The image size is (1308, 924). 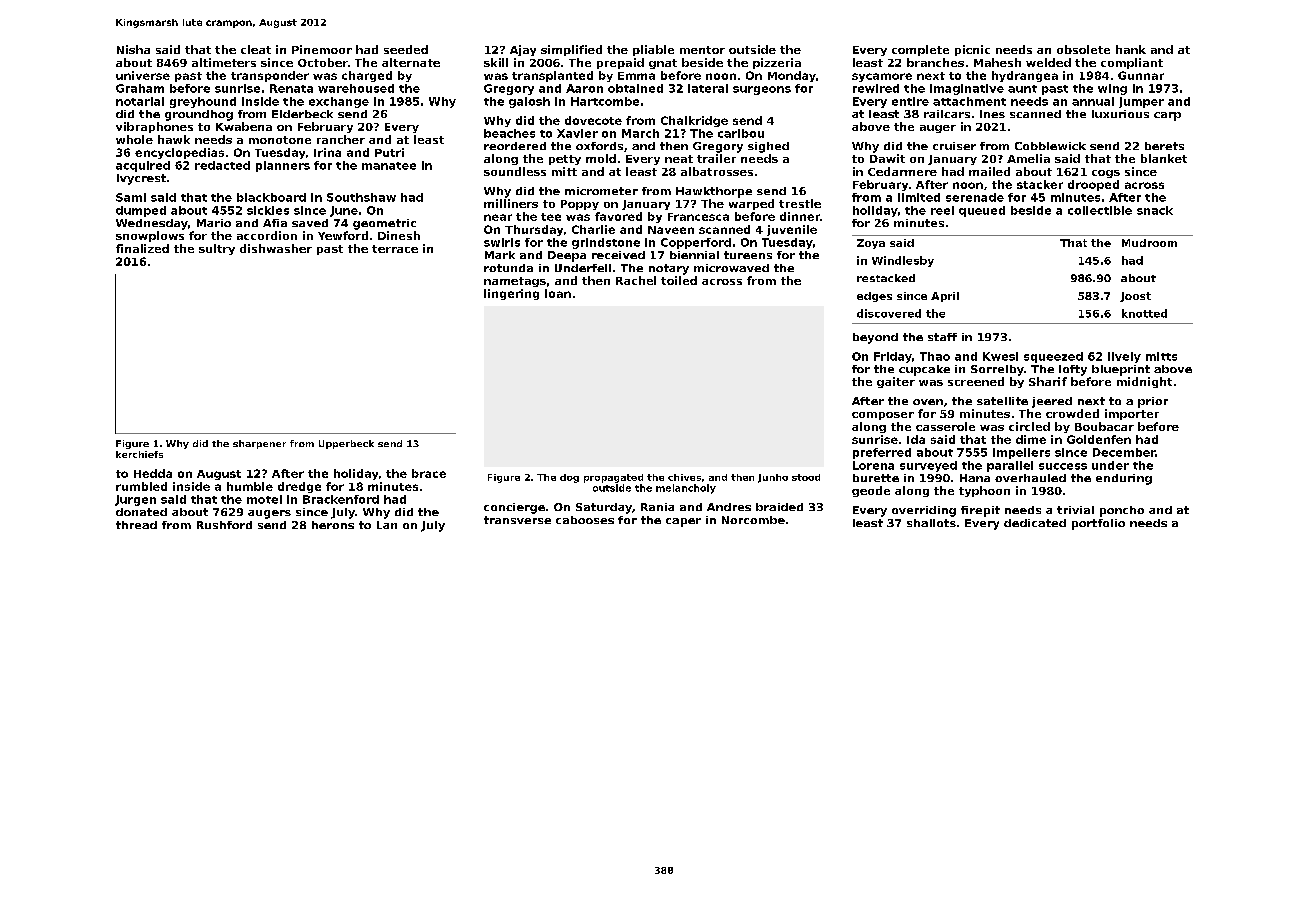 What do you see at coordinates (920, 50) in the page?
I see `complete` at bounding box center [920, 50].
